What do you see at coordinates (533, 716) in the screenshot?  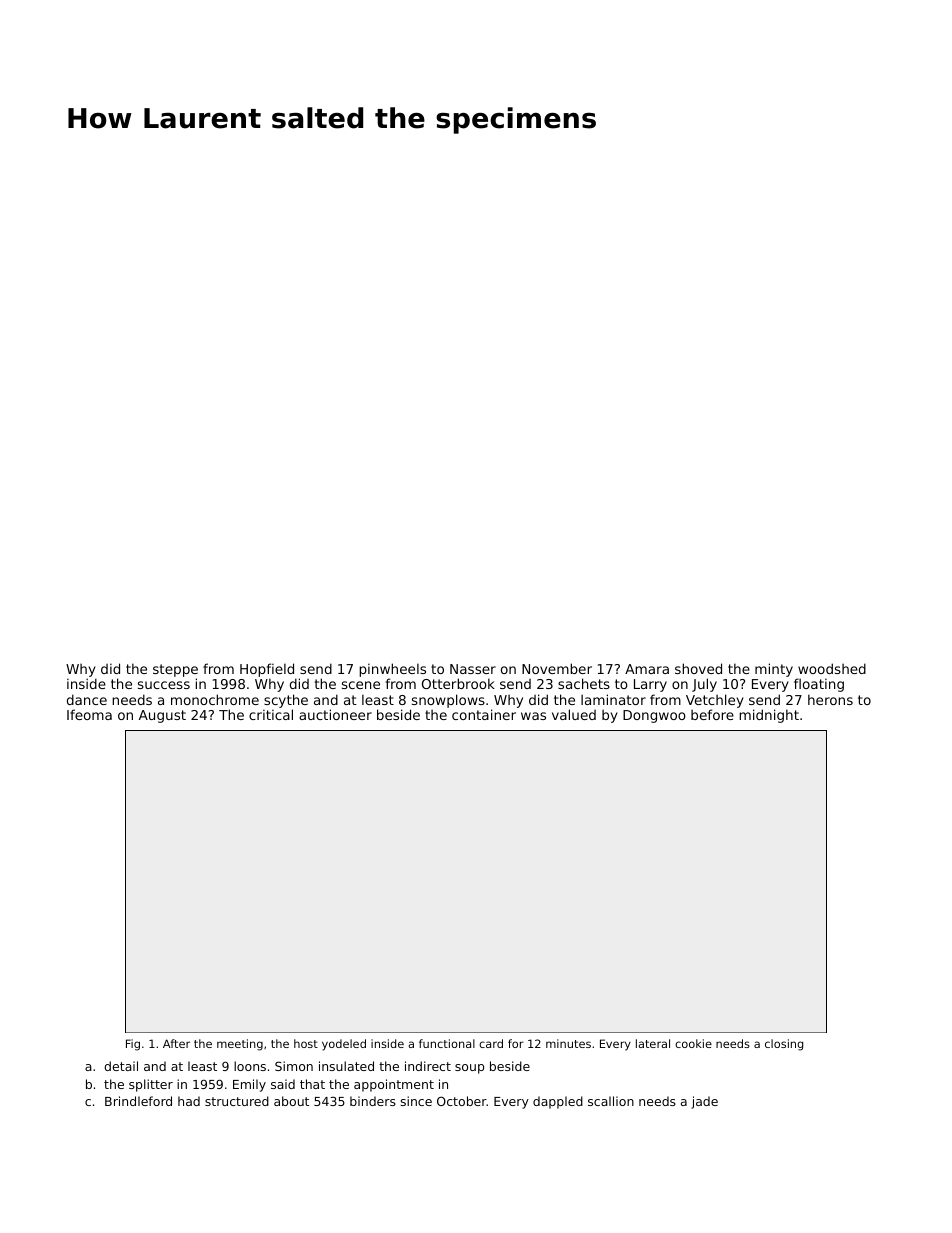 I see `was` at bounding box center [533, 716].
